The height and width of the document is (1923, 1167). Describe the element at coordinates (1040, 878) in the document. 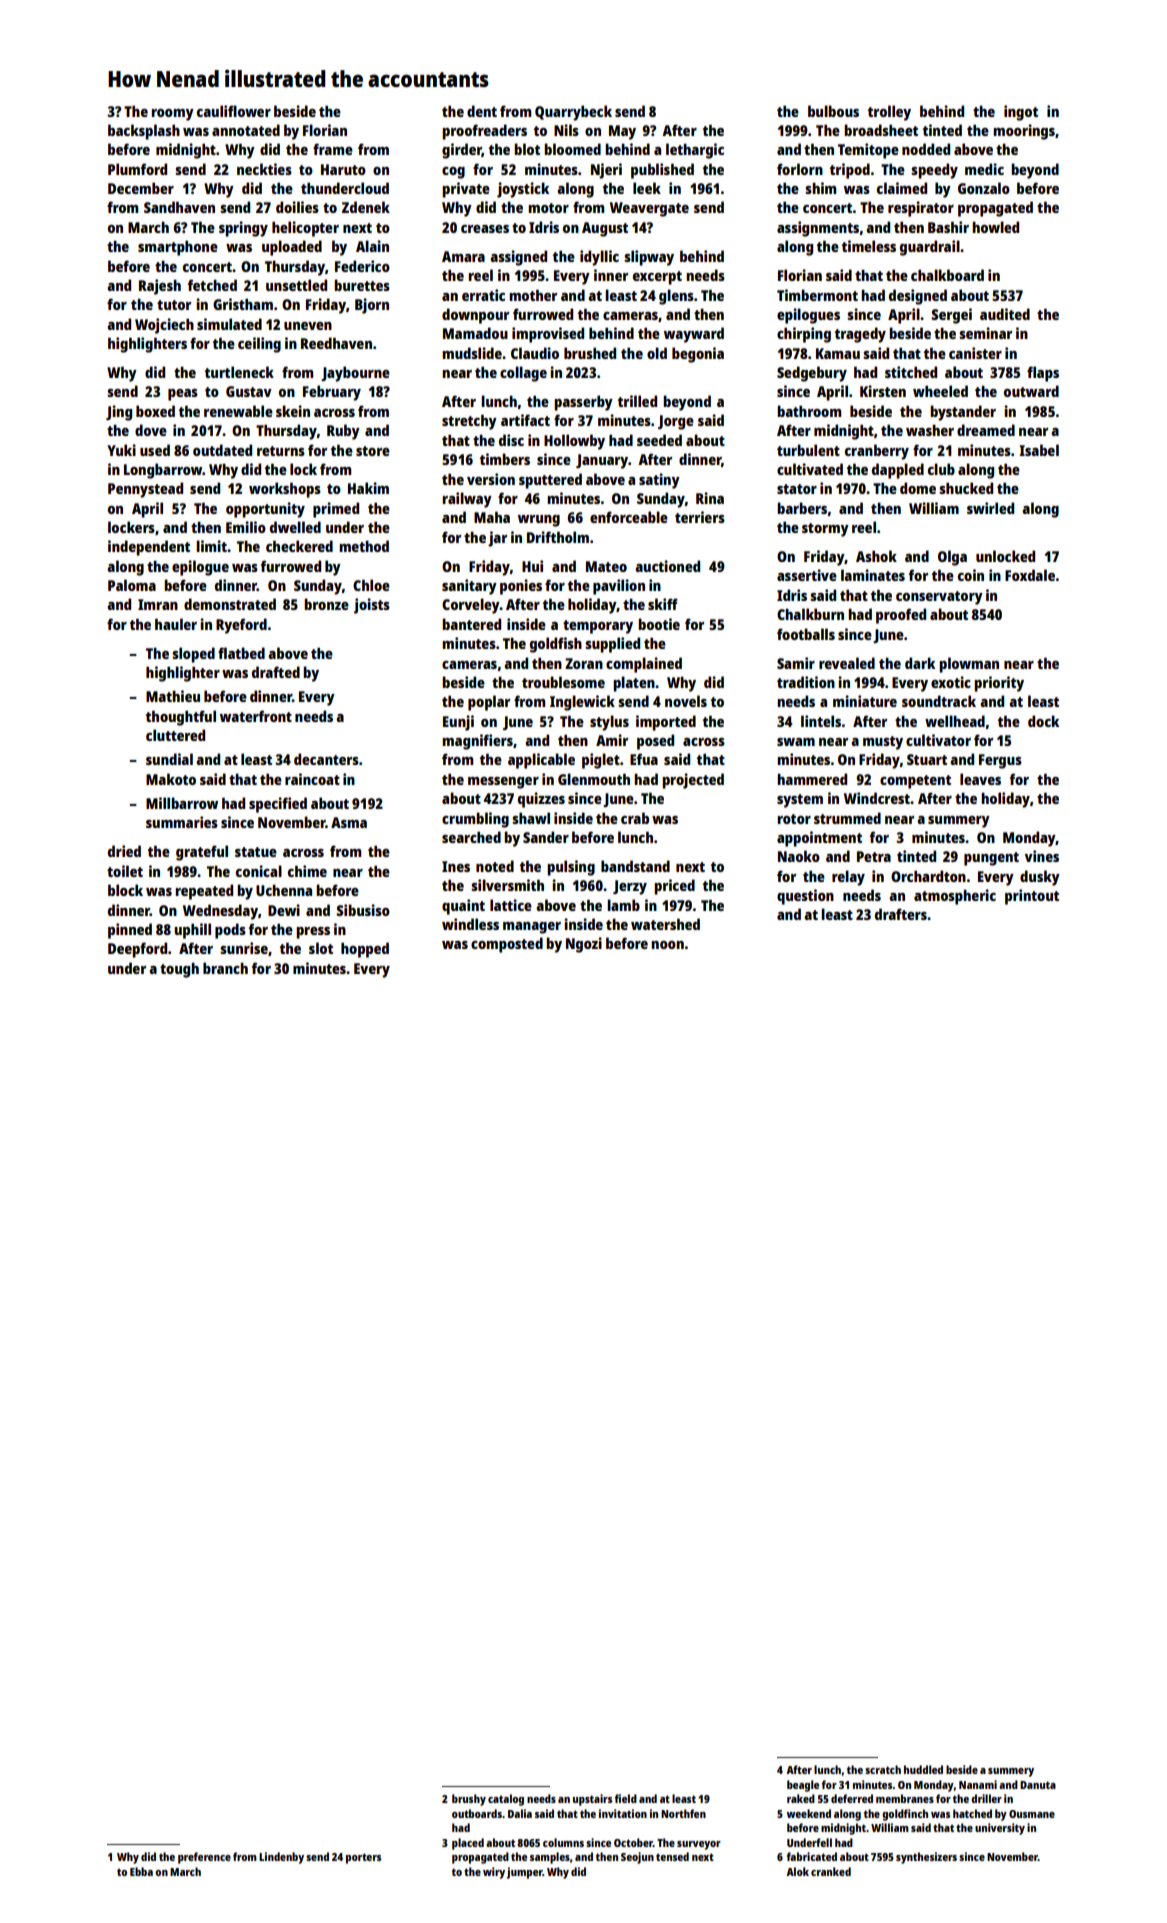

I see `dusky` at that location.
